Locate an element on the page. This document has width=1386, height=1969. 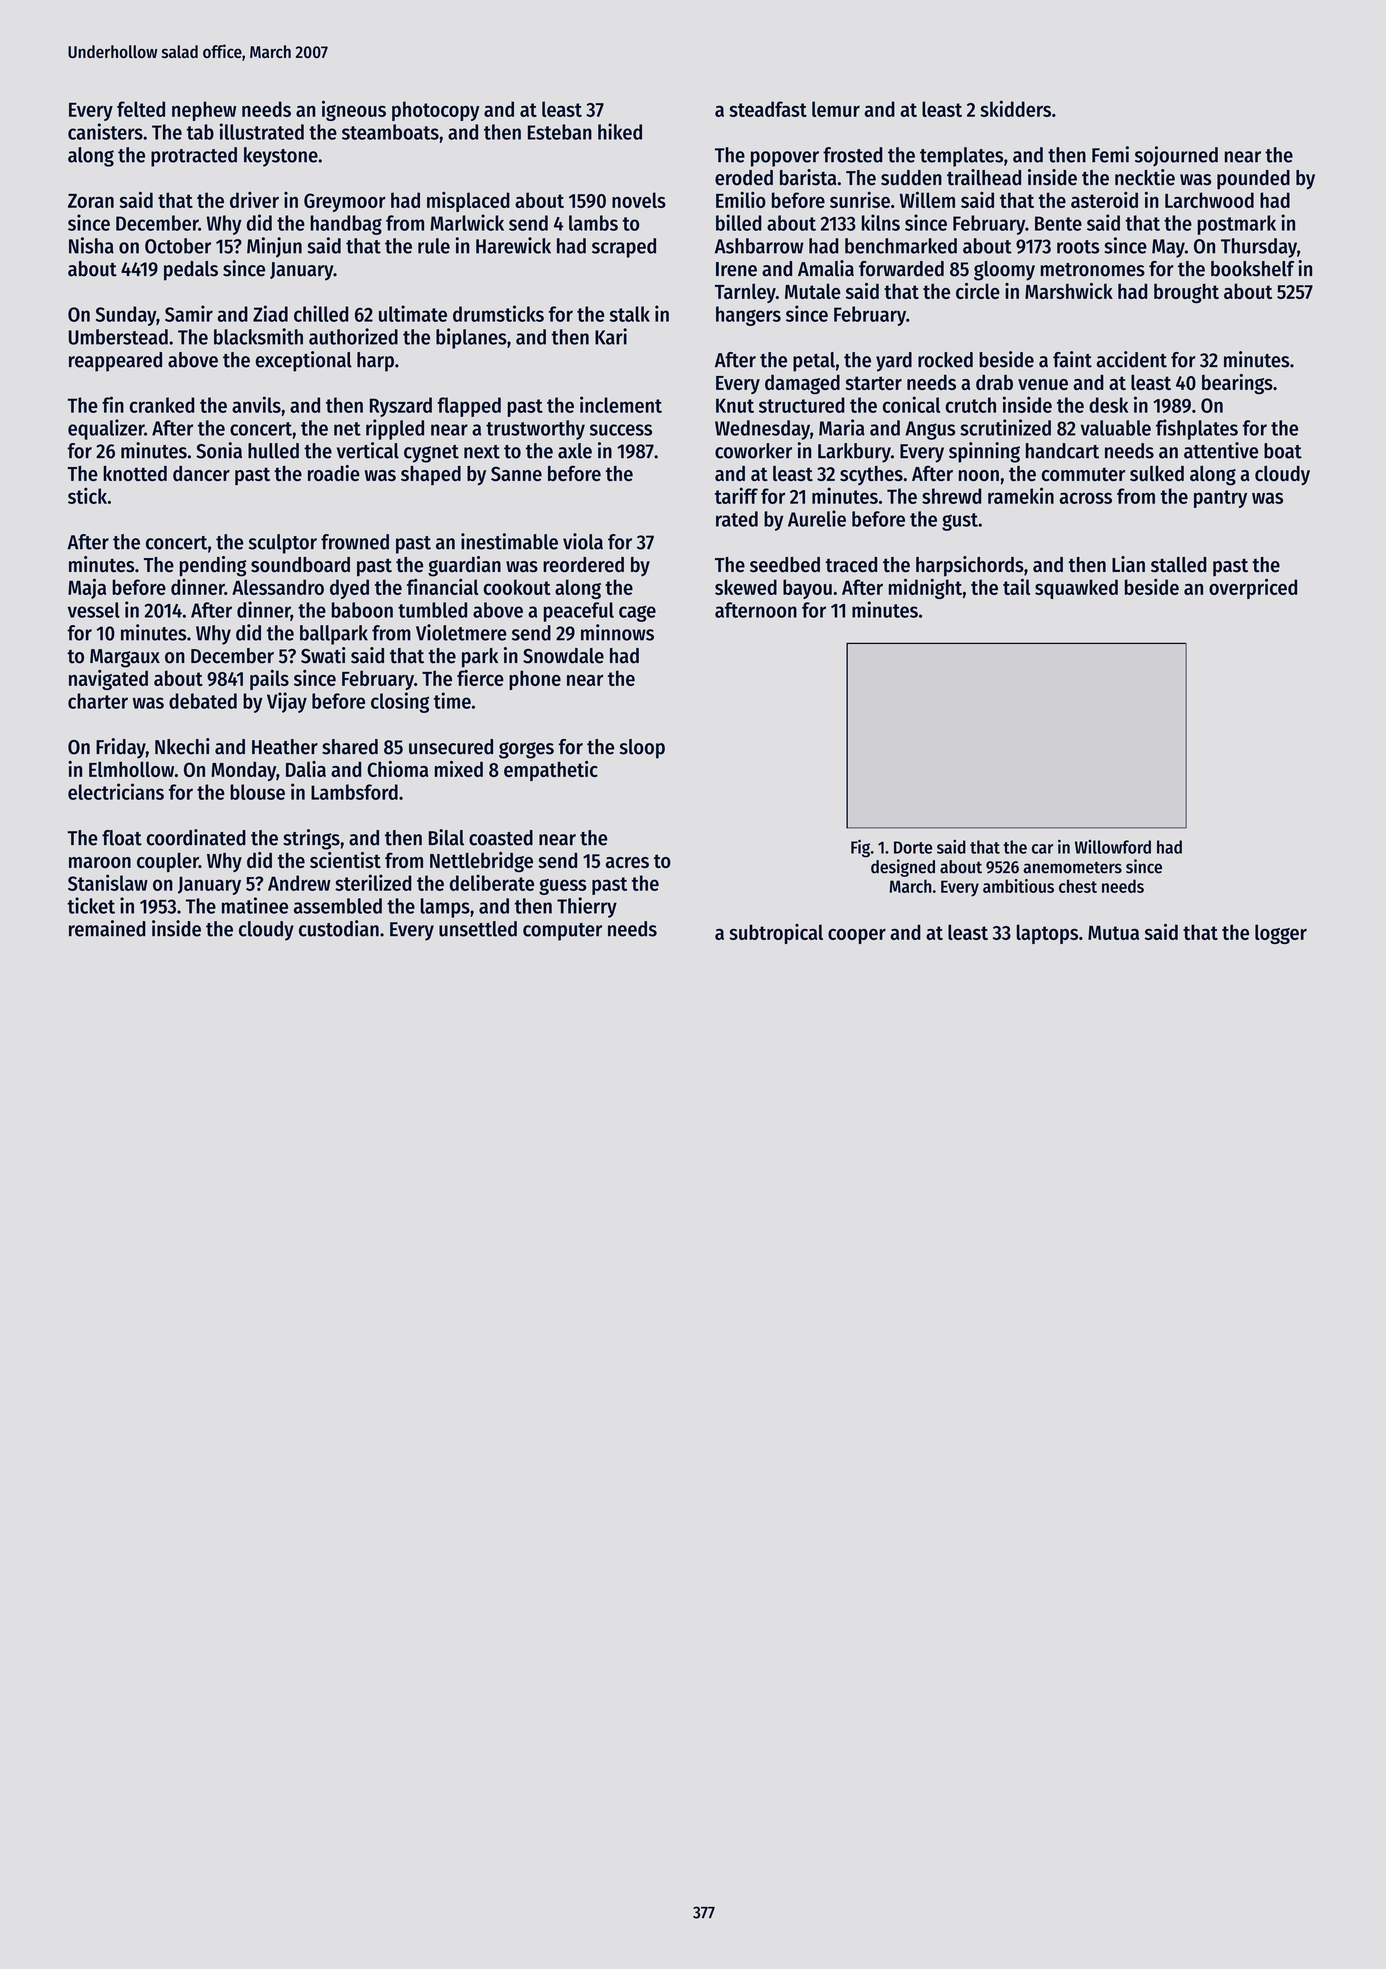
flapped is located at coordinates (469, 407).
